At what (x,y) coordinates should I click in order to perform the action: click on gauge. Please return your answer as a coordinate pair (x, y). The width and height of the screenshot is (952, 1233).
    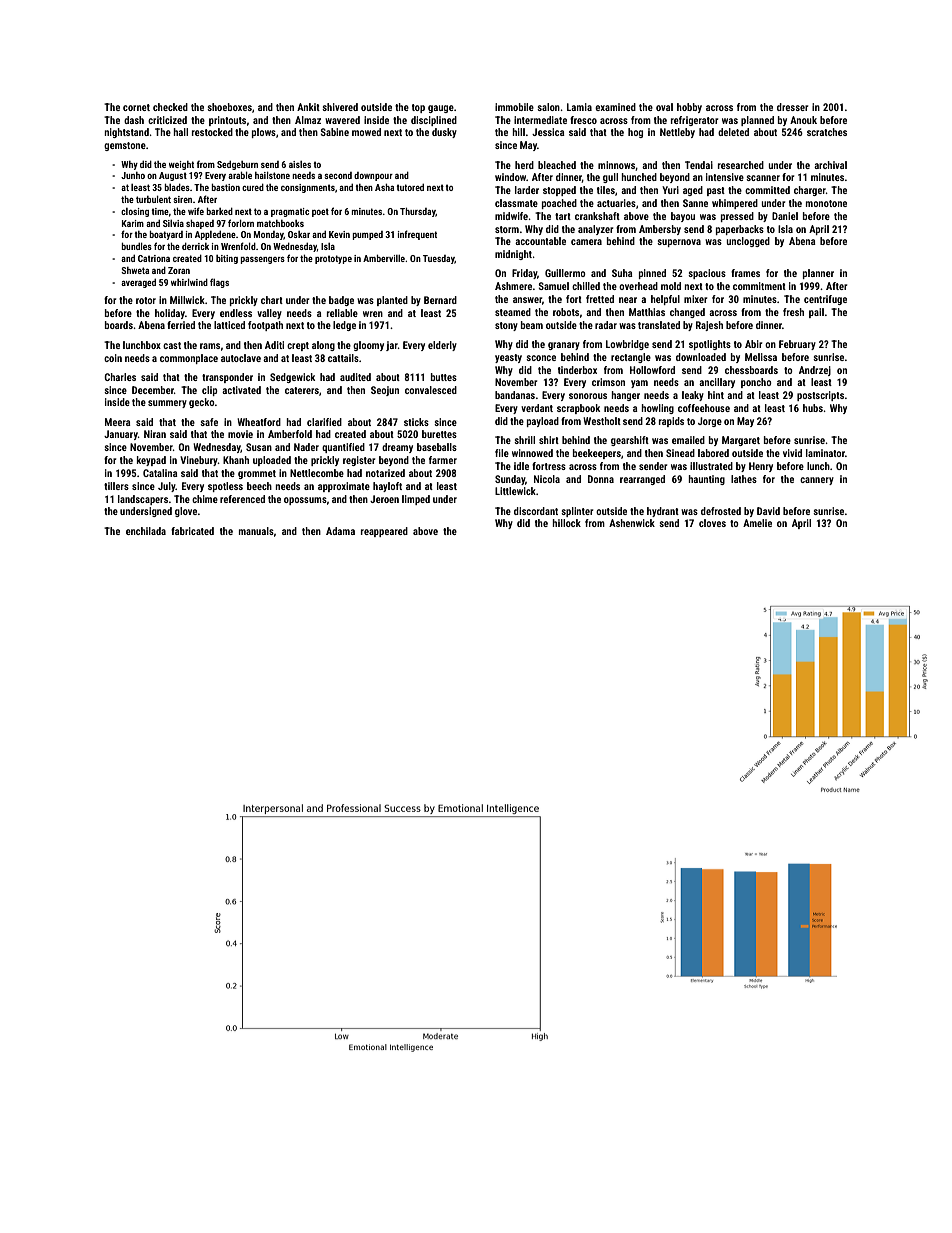
    Looking at the image, I should click on (441, 109).
